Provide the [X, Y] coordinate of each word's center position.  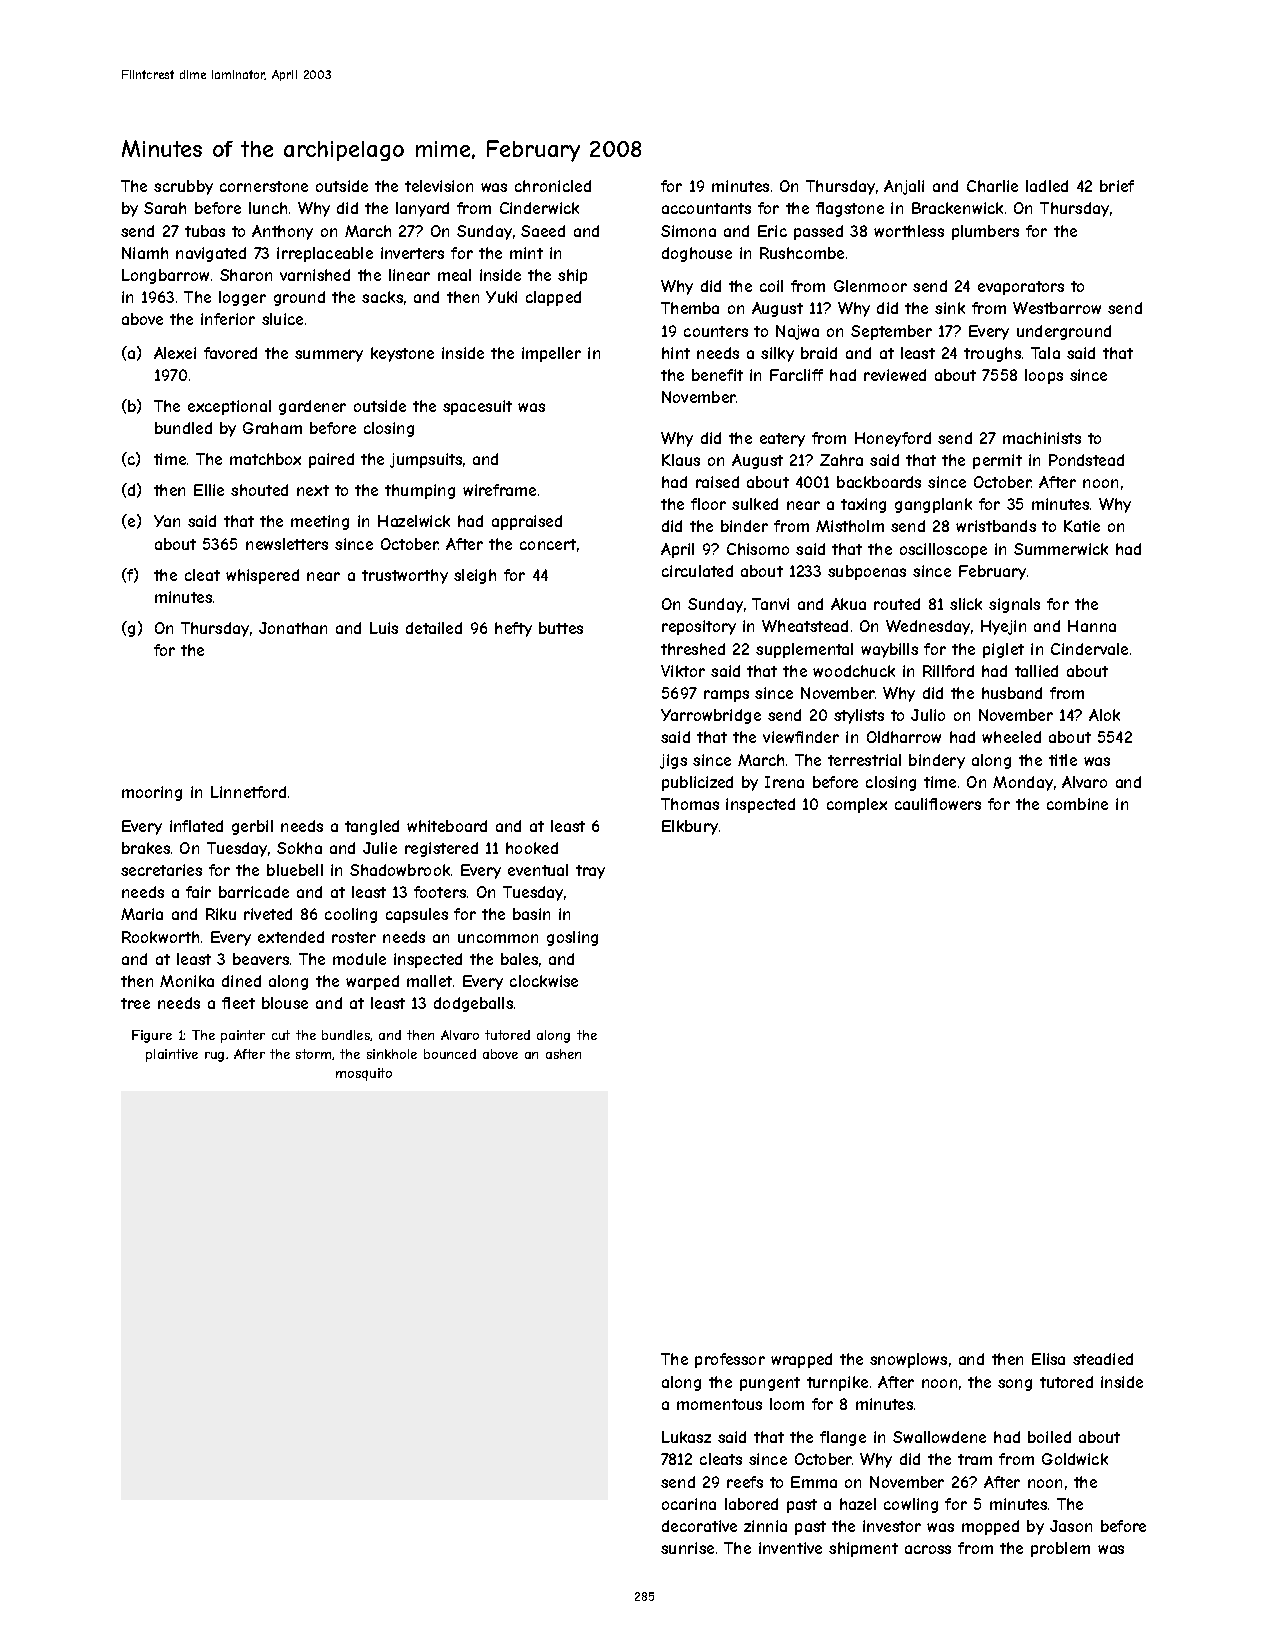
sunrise [687, 1548]
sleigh [475, 576]
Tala [1045, 353]
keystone [402, 354]
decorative [699, 1526]
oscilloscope [943, 550]
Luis [384, 628]
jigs [673, 761]
